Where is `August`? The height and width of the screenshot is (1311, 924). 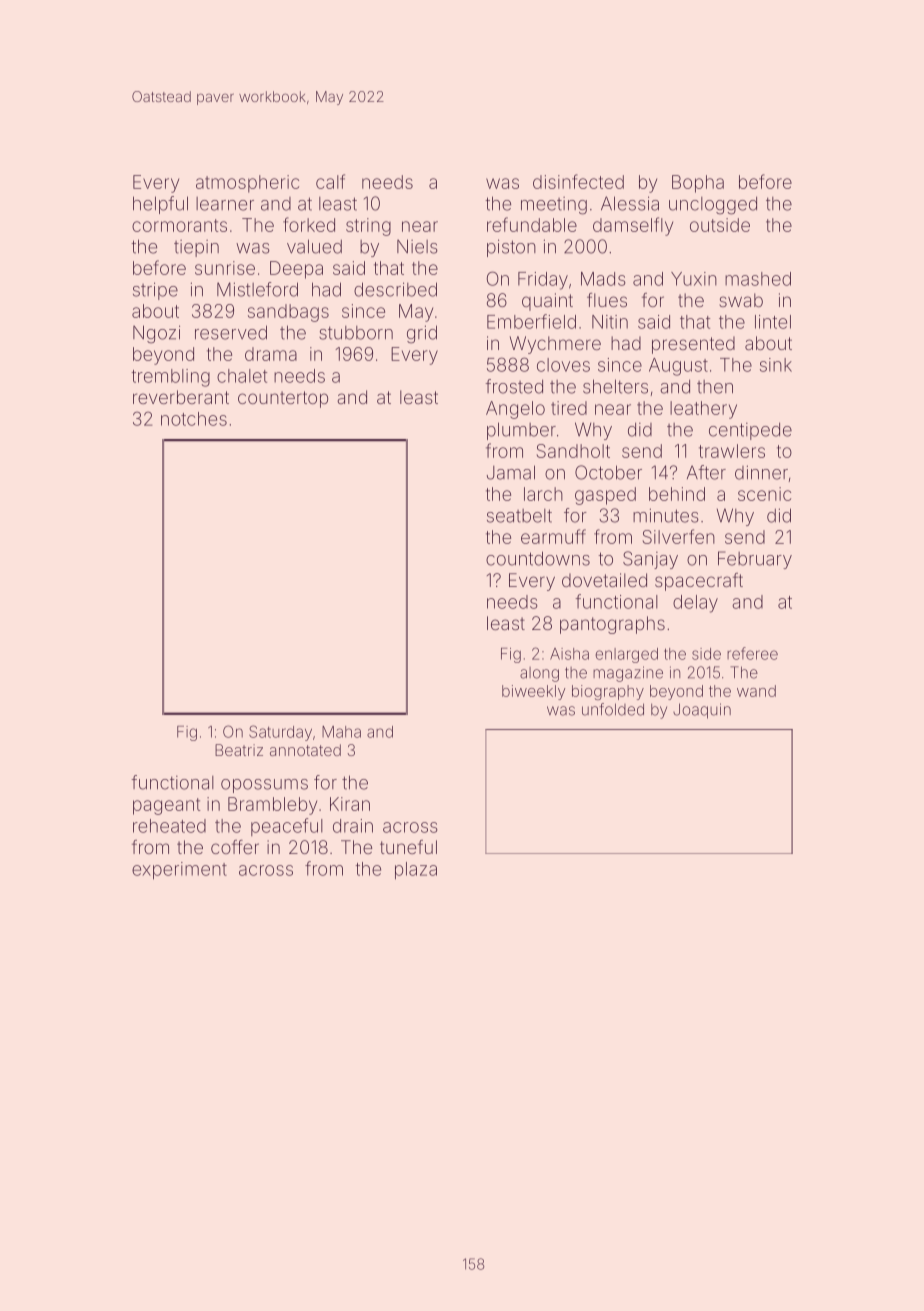 August is located at coordinates (678, 367).
